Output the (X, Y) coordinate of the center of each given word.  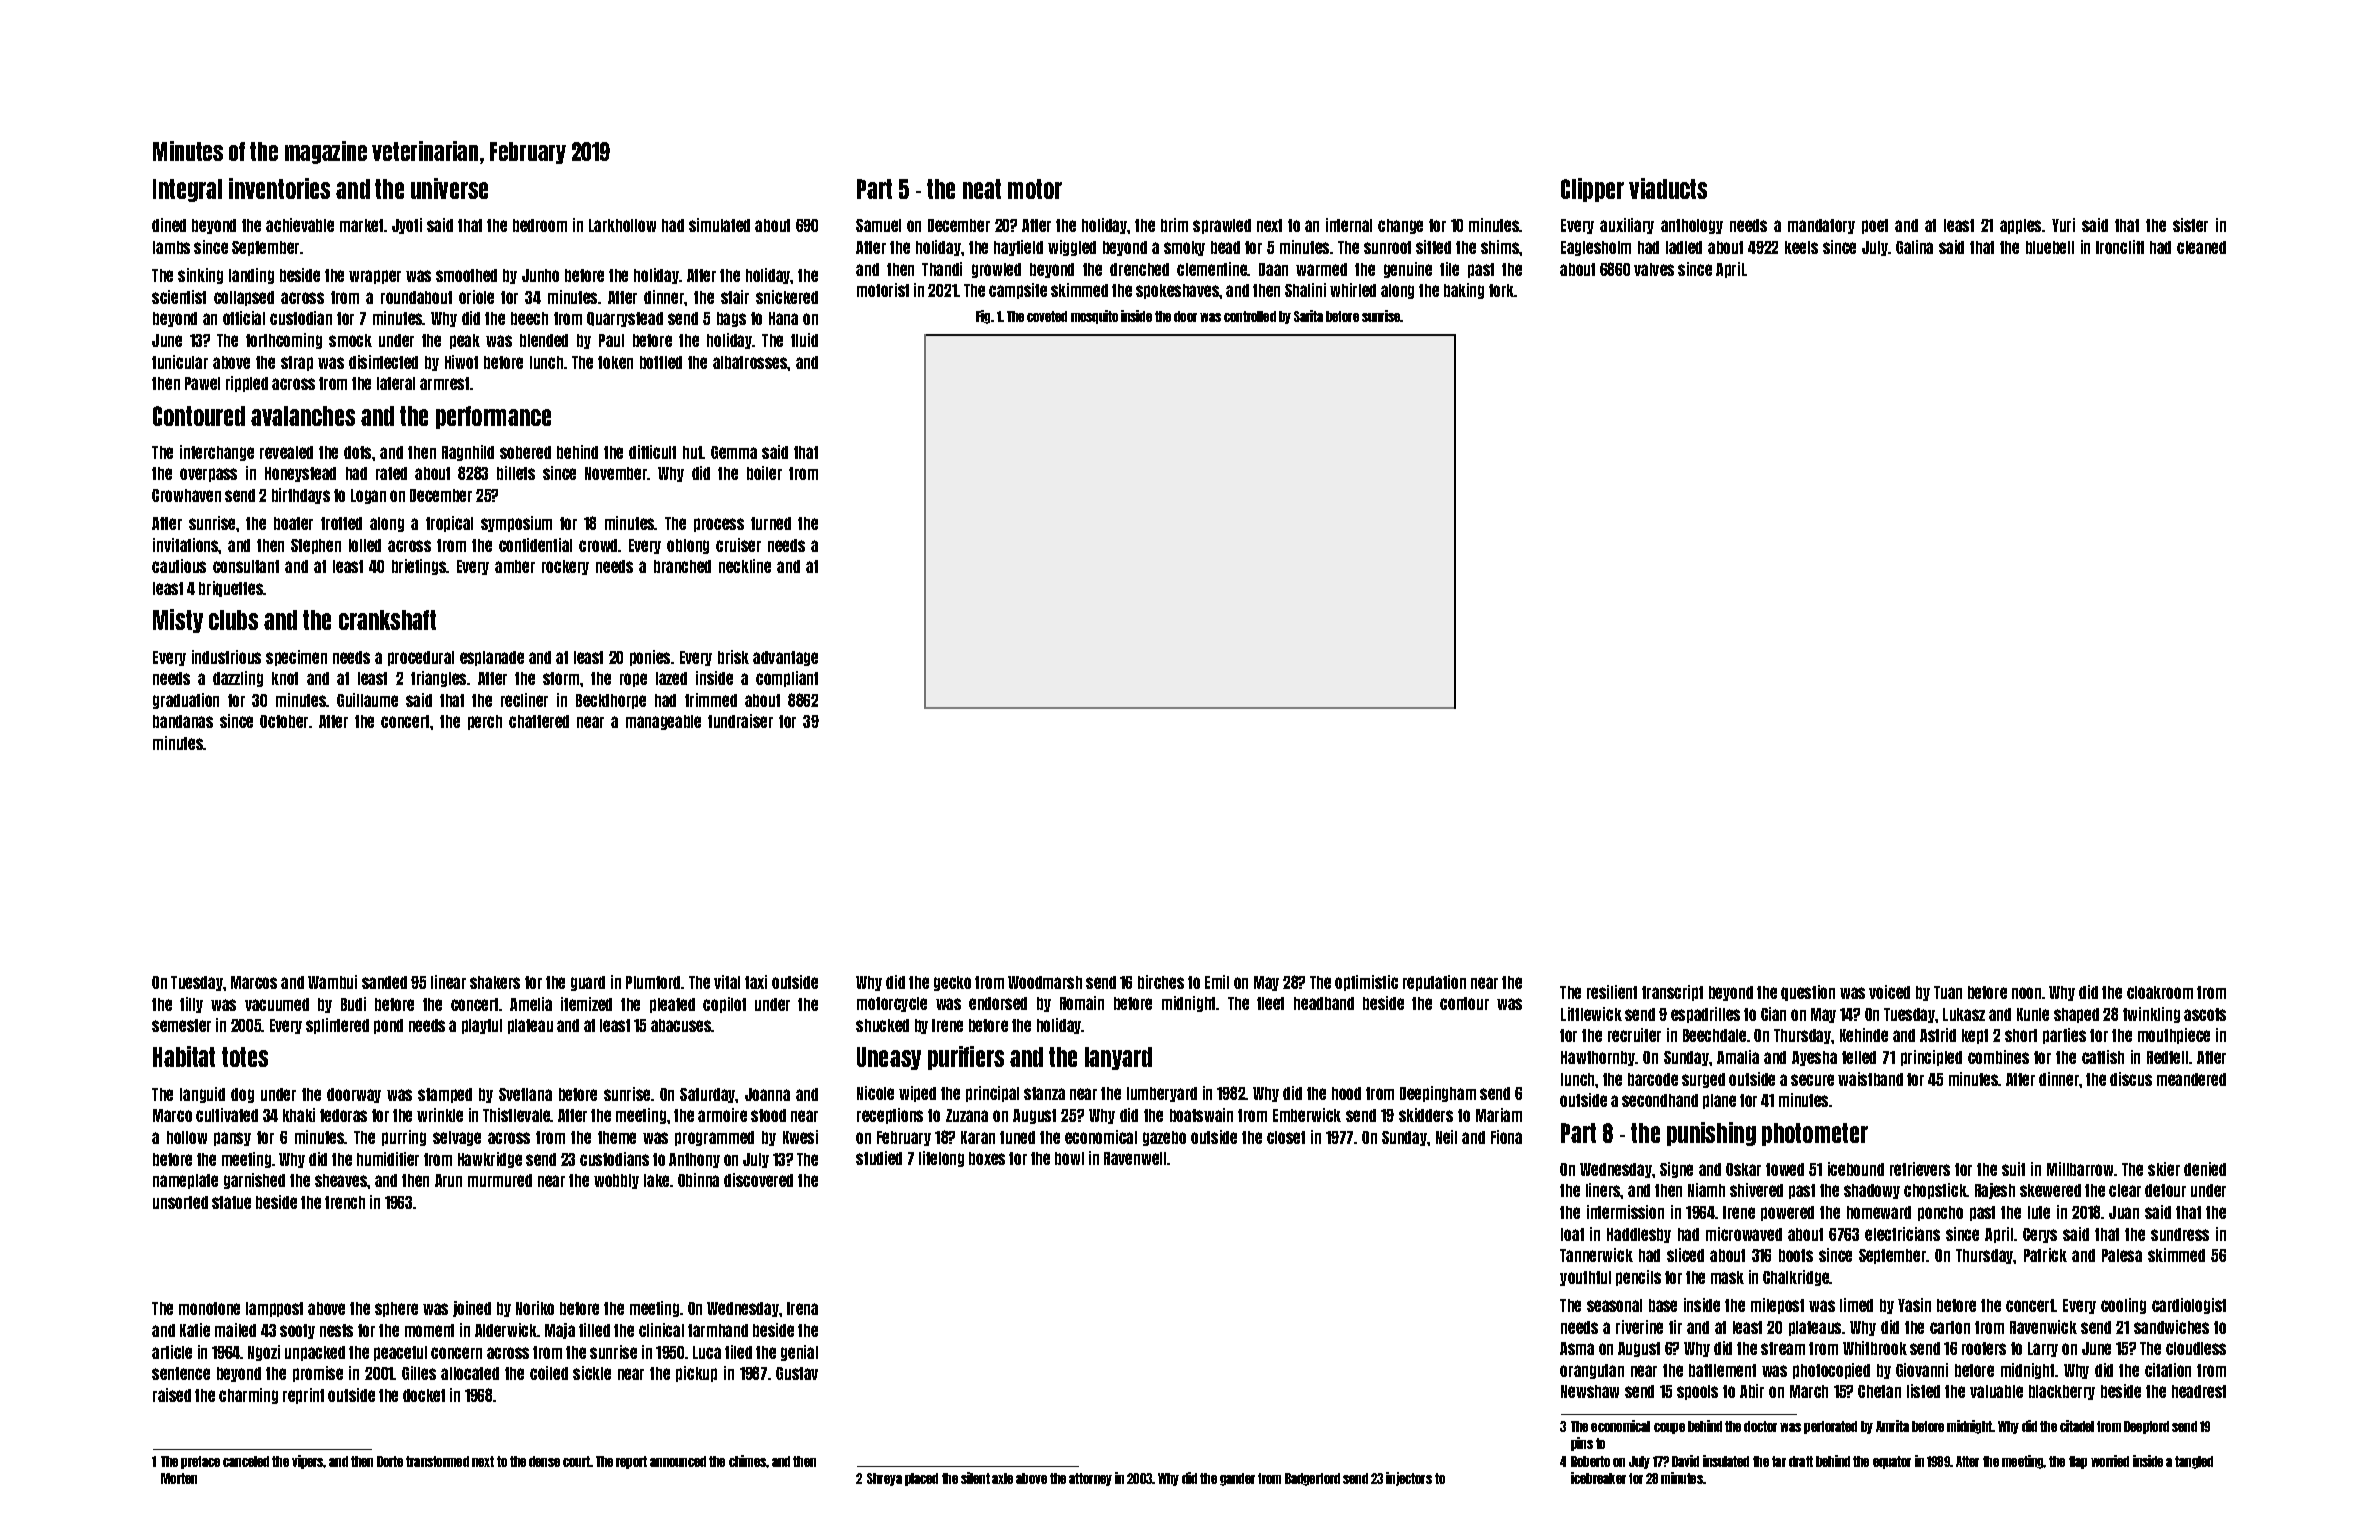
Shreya (884, 1479)
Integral (187, 190)
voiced (1889, 992)
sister (2190, 225)
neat (982, 189)
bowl (1069, 1158)
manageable (663, 722)
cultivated (227, 1115)
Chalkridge (1796, 1278)
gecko (952, 983)
